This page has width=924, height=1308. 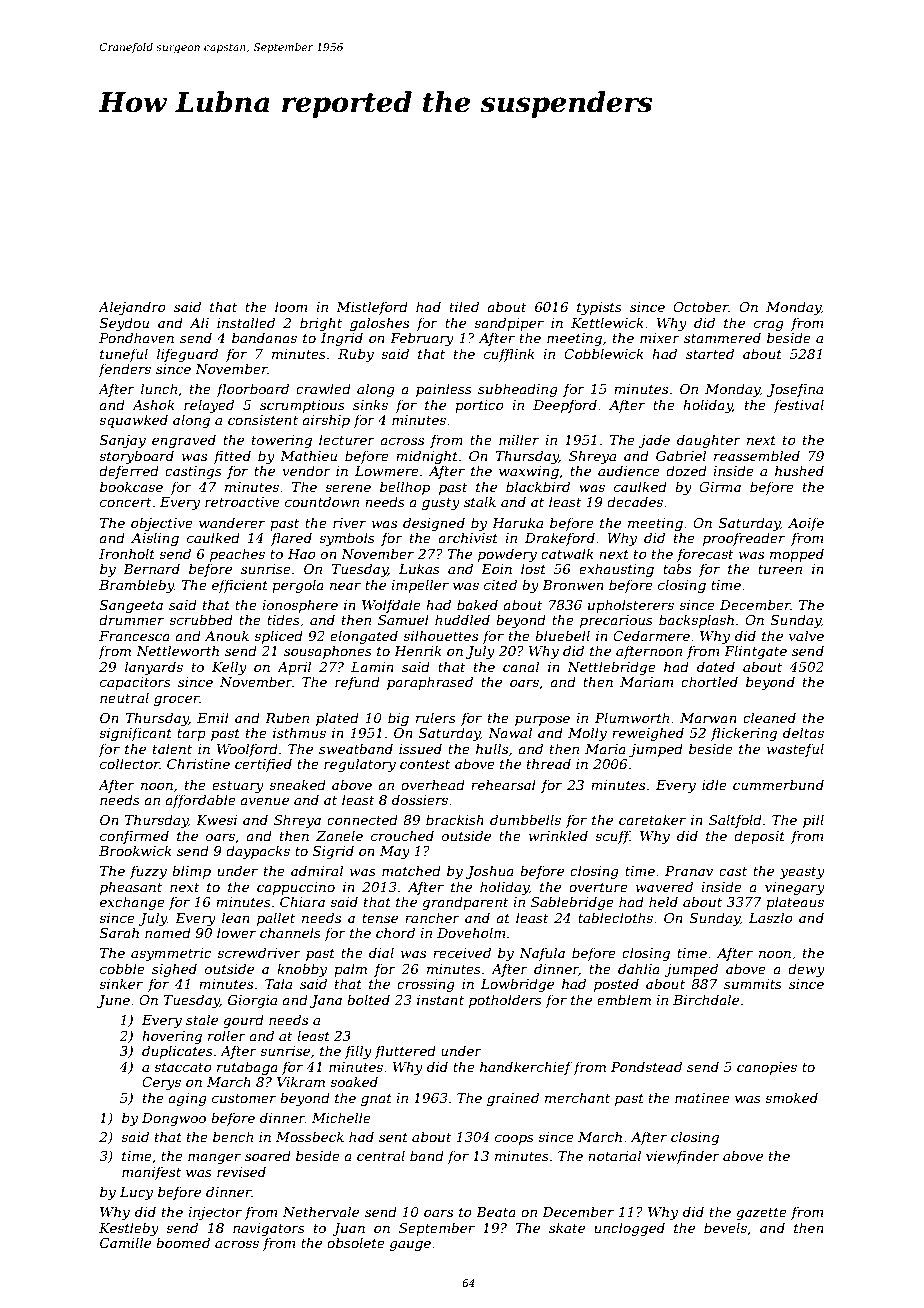 I want to click on Mistleford, so click(x=372, y=308).
